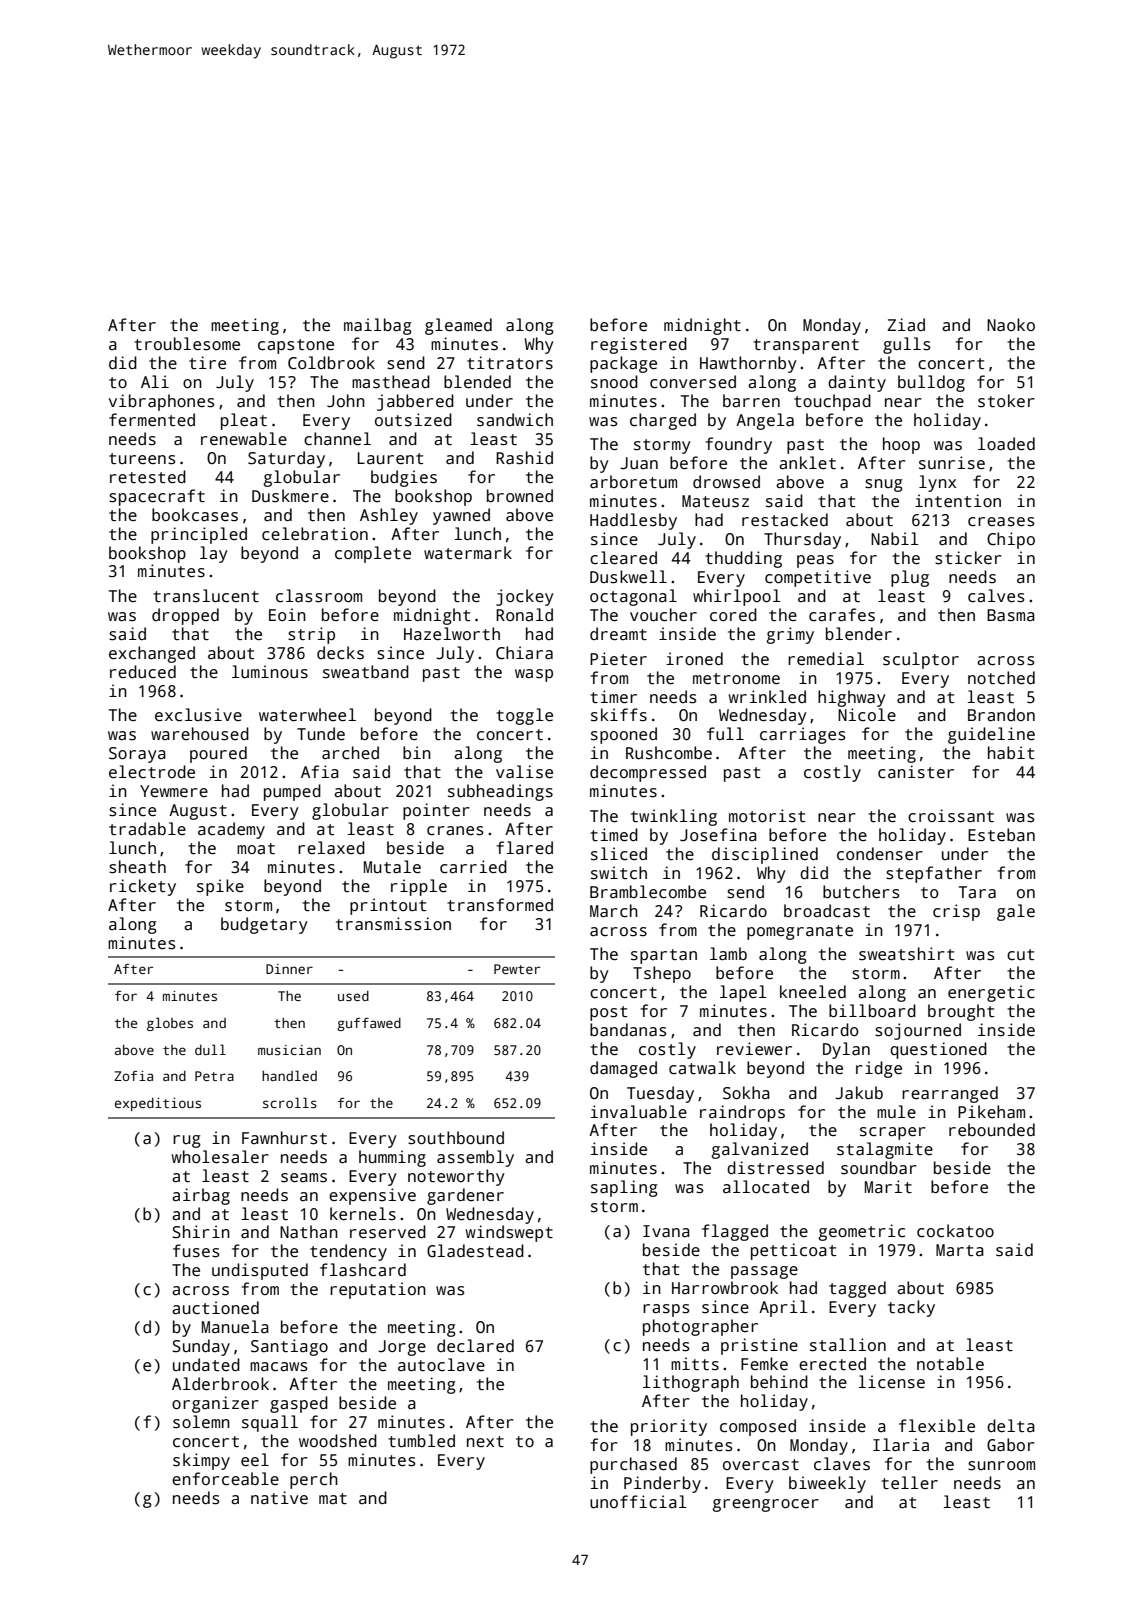 Image resolution: width=1144 pixels, height=1618 pixels. What do you see at coordinates (340, 653) in the page?
I see `decks` at bounding box center [340, 653].
